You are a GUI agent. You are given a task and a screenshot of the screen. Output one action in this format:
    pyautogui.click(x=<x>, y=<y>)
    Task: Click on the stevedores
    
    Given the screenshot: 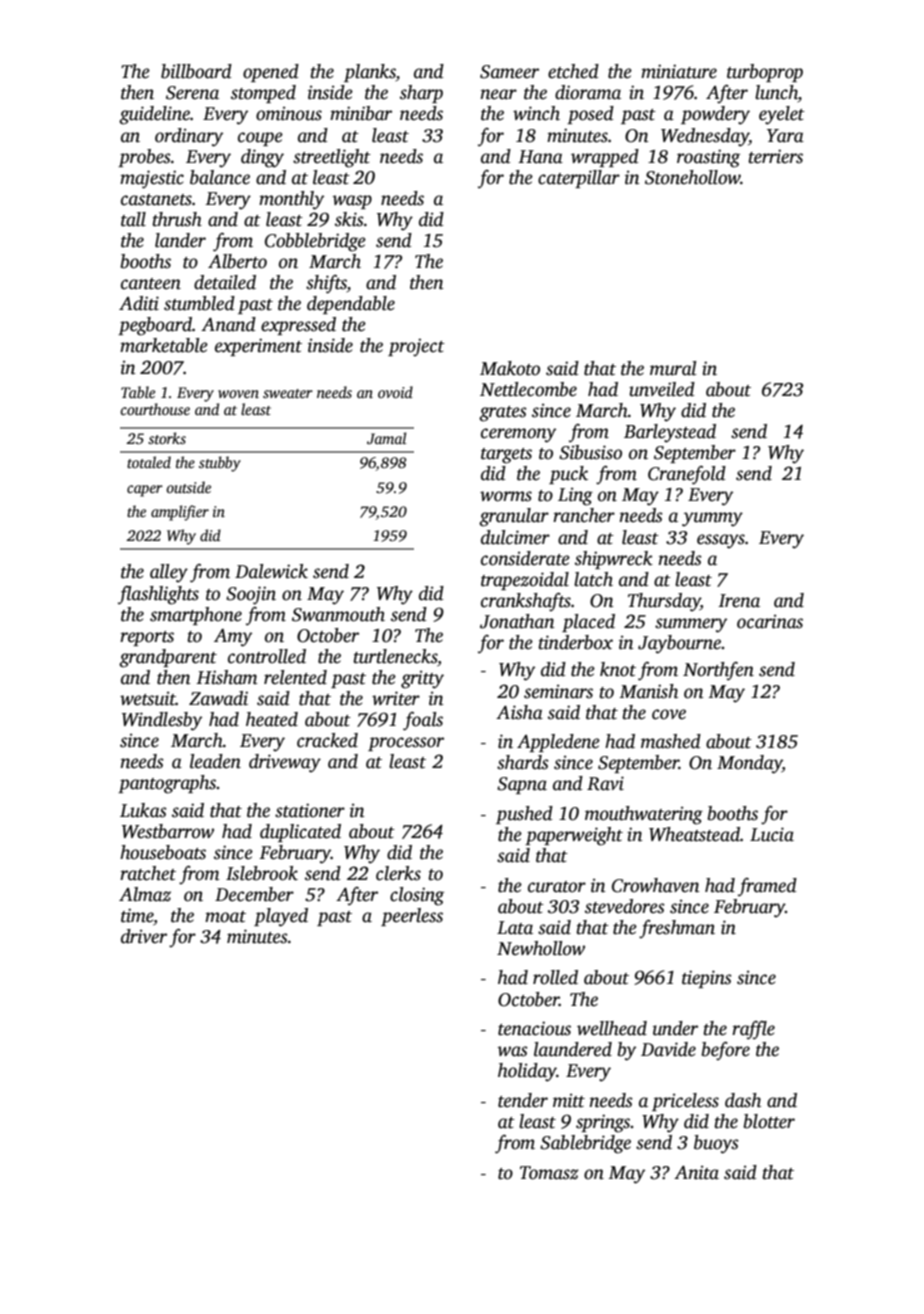 What is the action you would take?
    pyautogui.click(x=625, y=906)
